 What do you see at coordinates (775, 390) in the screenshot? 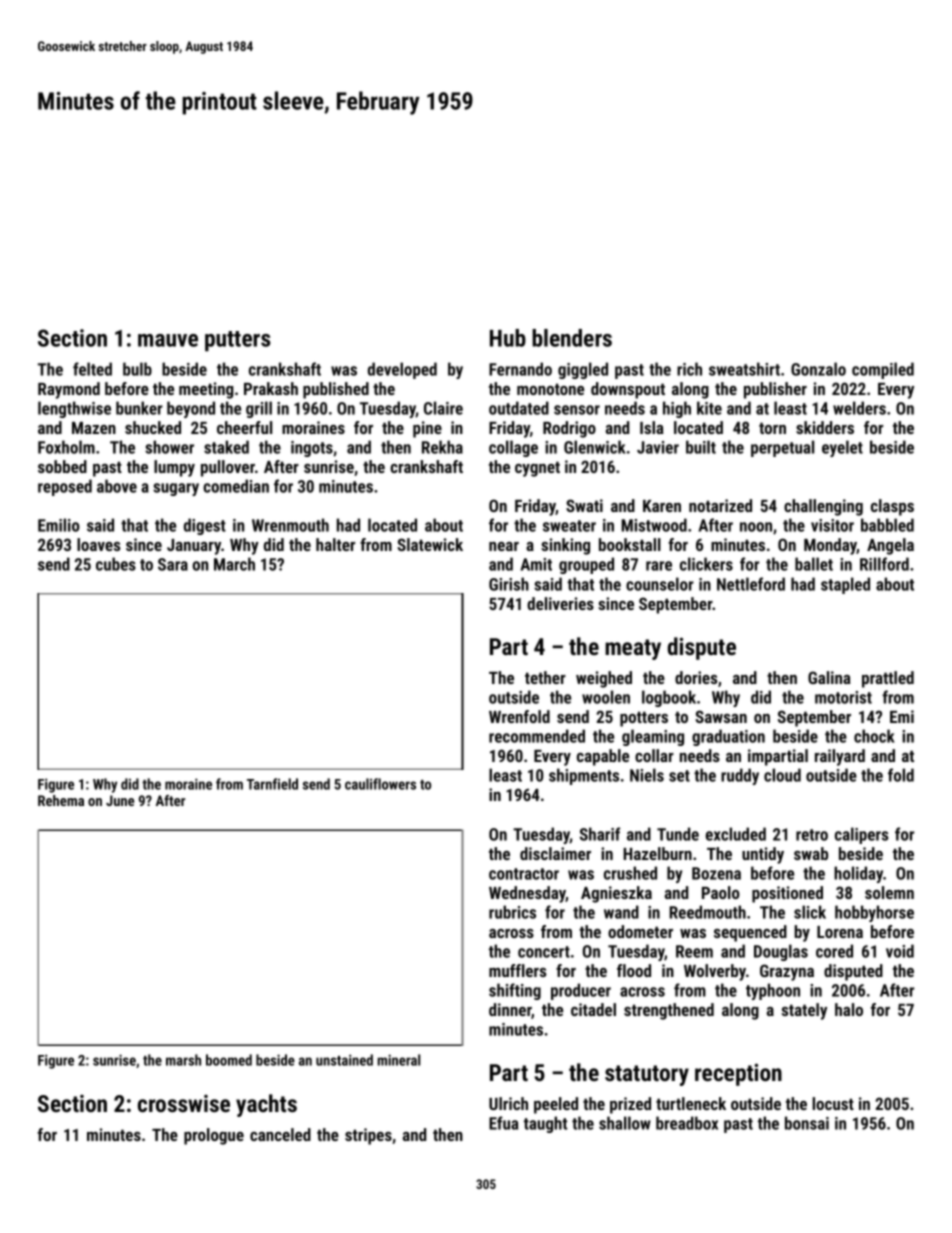
I see `publisher` at bounding box center [775, 390].
